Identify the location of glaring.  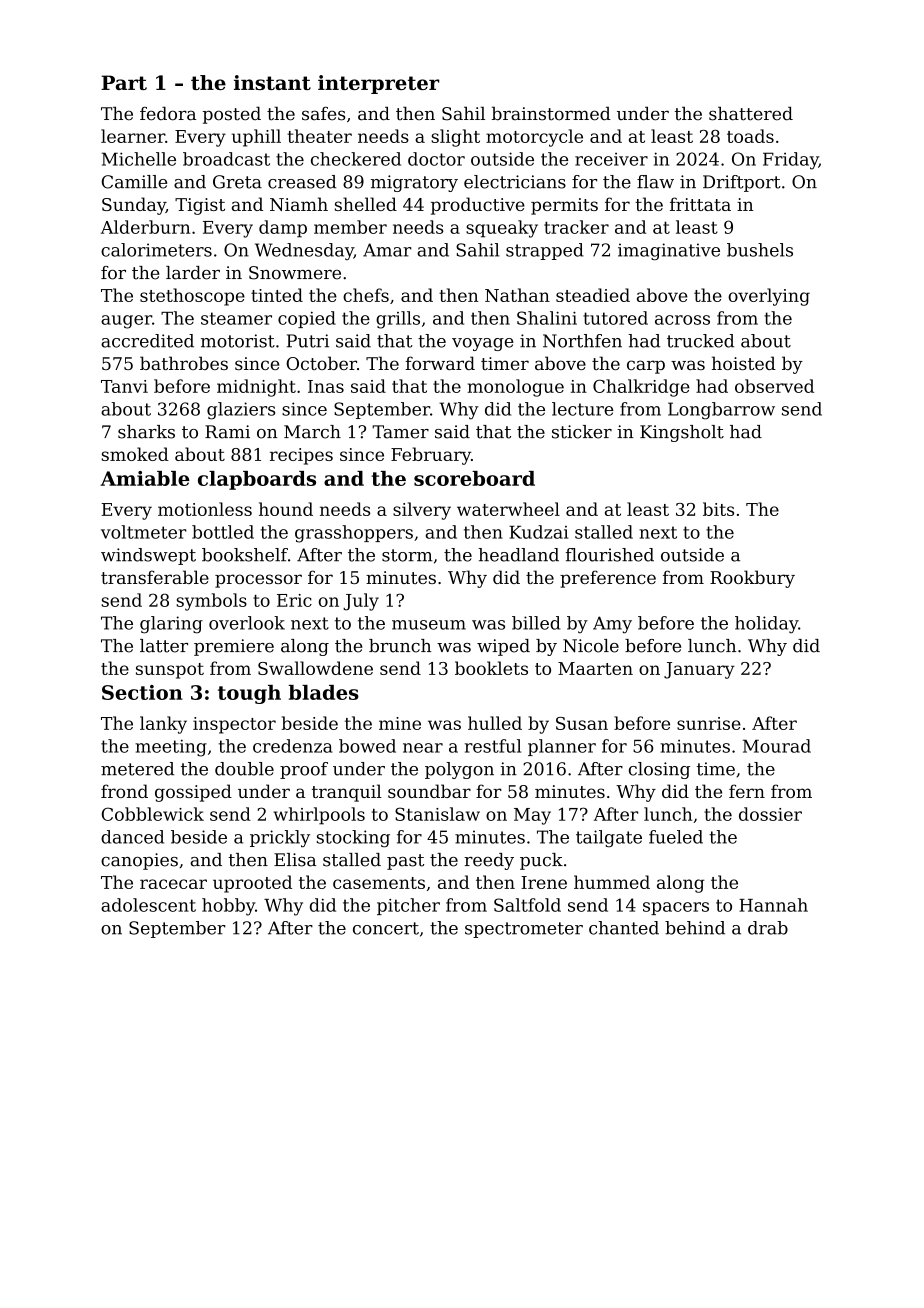
(171, 625).
